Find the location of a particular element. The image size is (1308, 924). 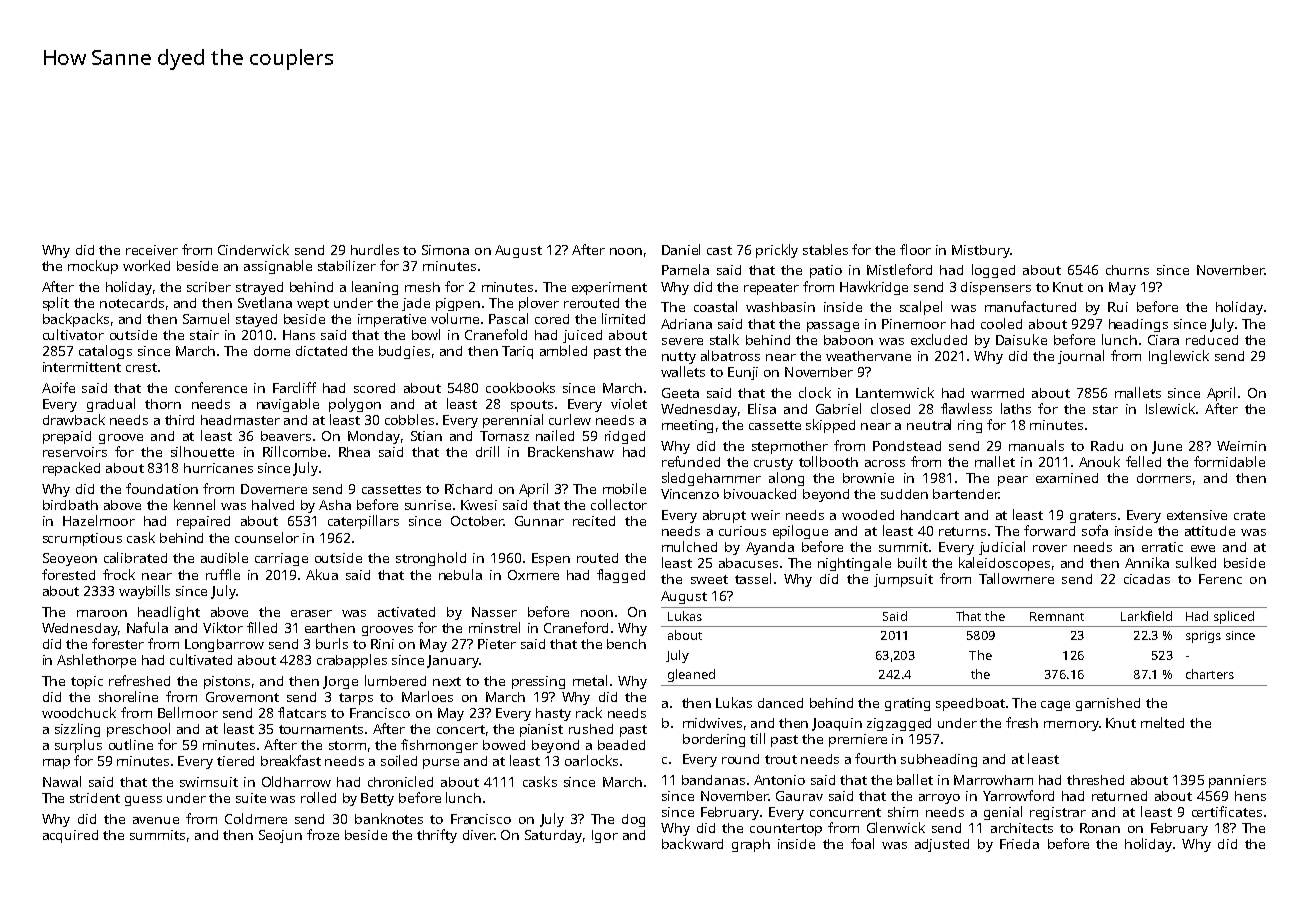

ridged is located at coordinates (625, 437).
